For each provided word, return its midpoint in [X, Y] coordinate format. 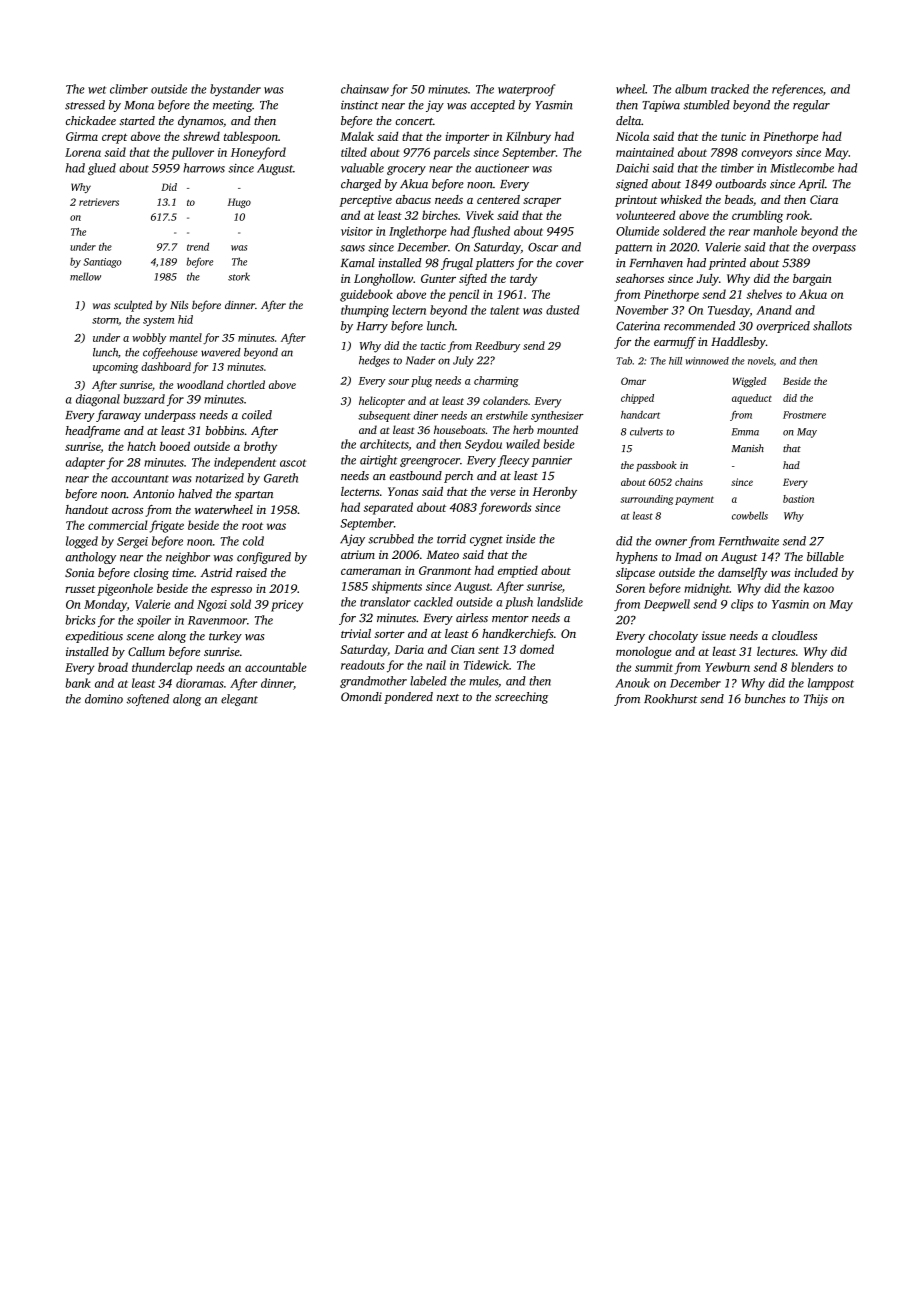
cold [253, 541]
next [448, 697]
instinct [359, 105]
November [642, 310]
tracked [730, 89]
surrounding [647, 500]
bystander [235, 90]
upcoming [115, 368]
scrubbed [391, 539]
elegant [239, 700]
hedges [374, 361]
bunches [765, 699]
